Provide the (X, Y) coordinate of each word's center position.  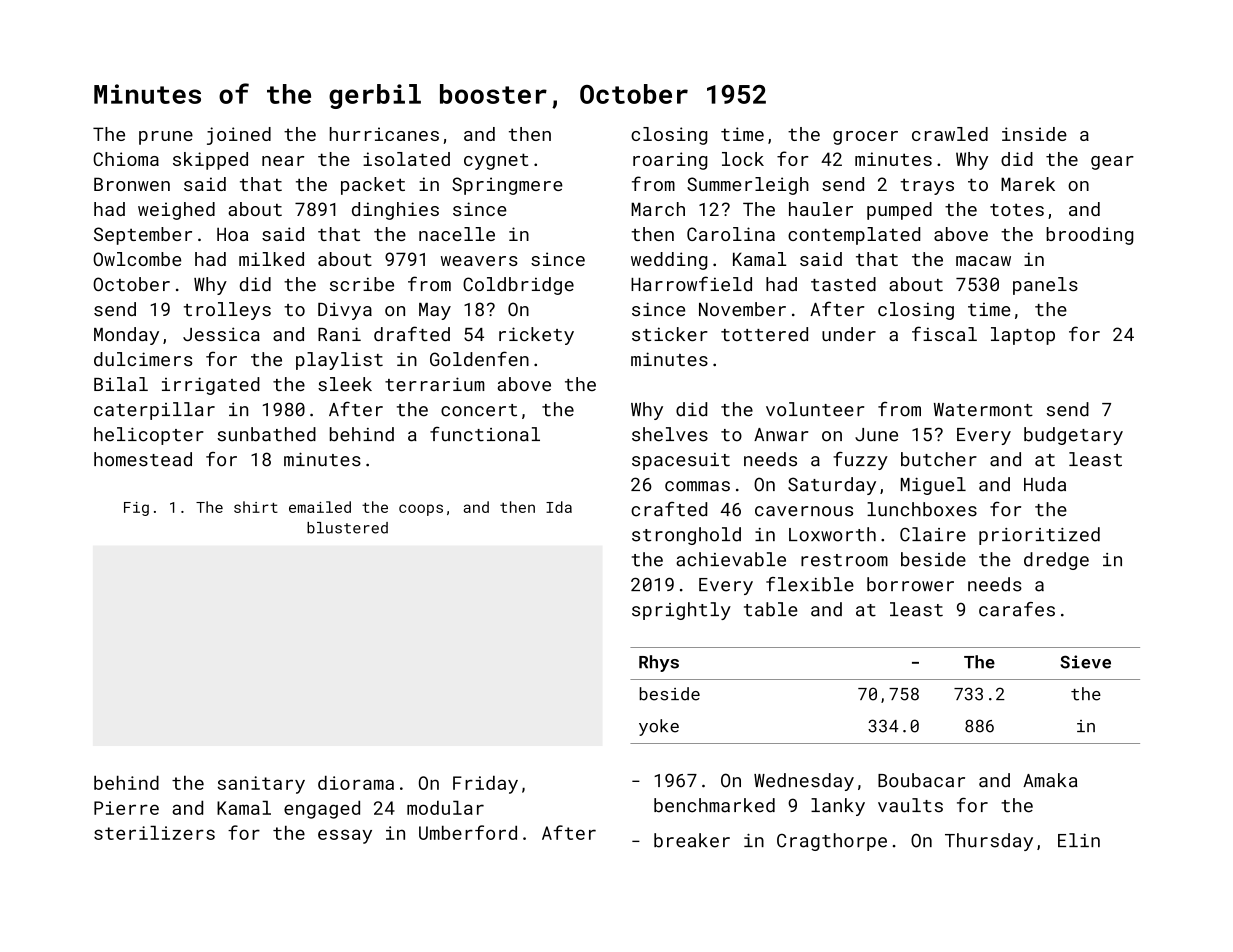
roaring (670, 161)
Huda (1045, 484)
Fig (136, 509)
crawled (950, 134)
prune (166, 138)
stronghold (686, 536)
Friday (485, 784)
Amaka (1050, 780)
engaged (322, 809)
